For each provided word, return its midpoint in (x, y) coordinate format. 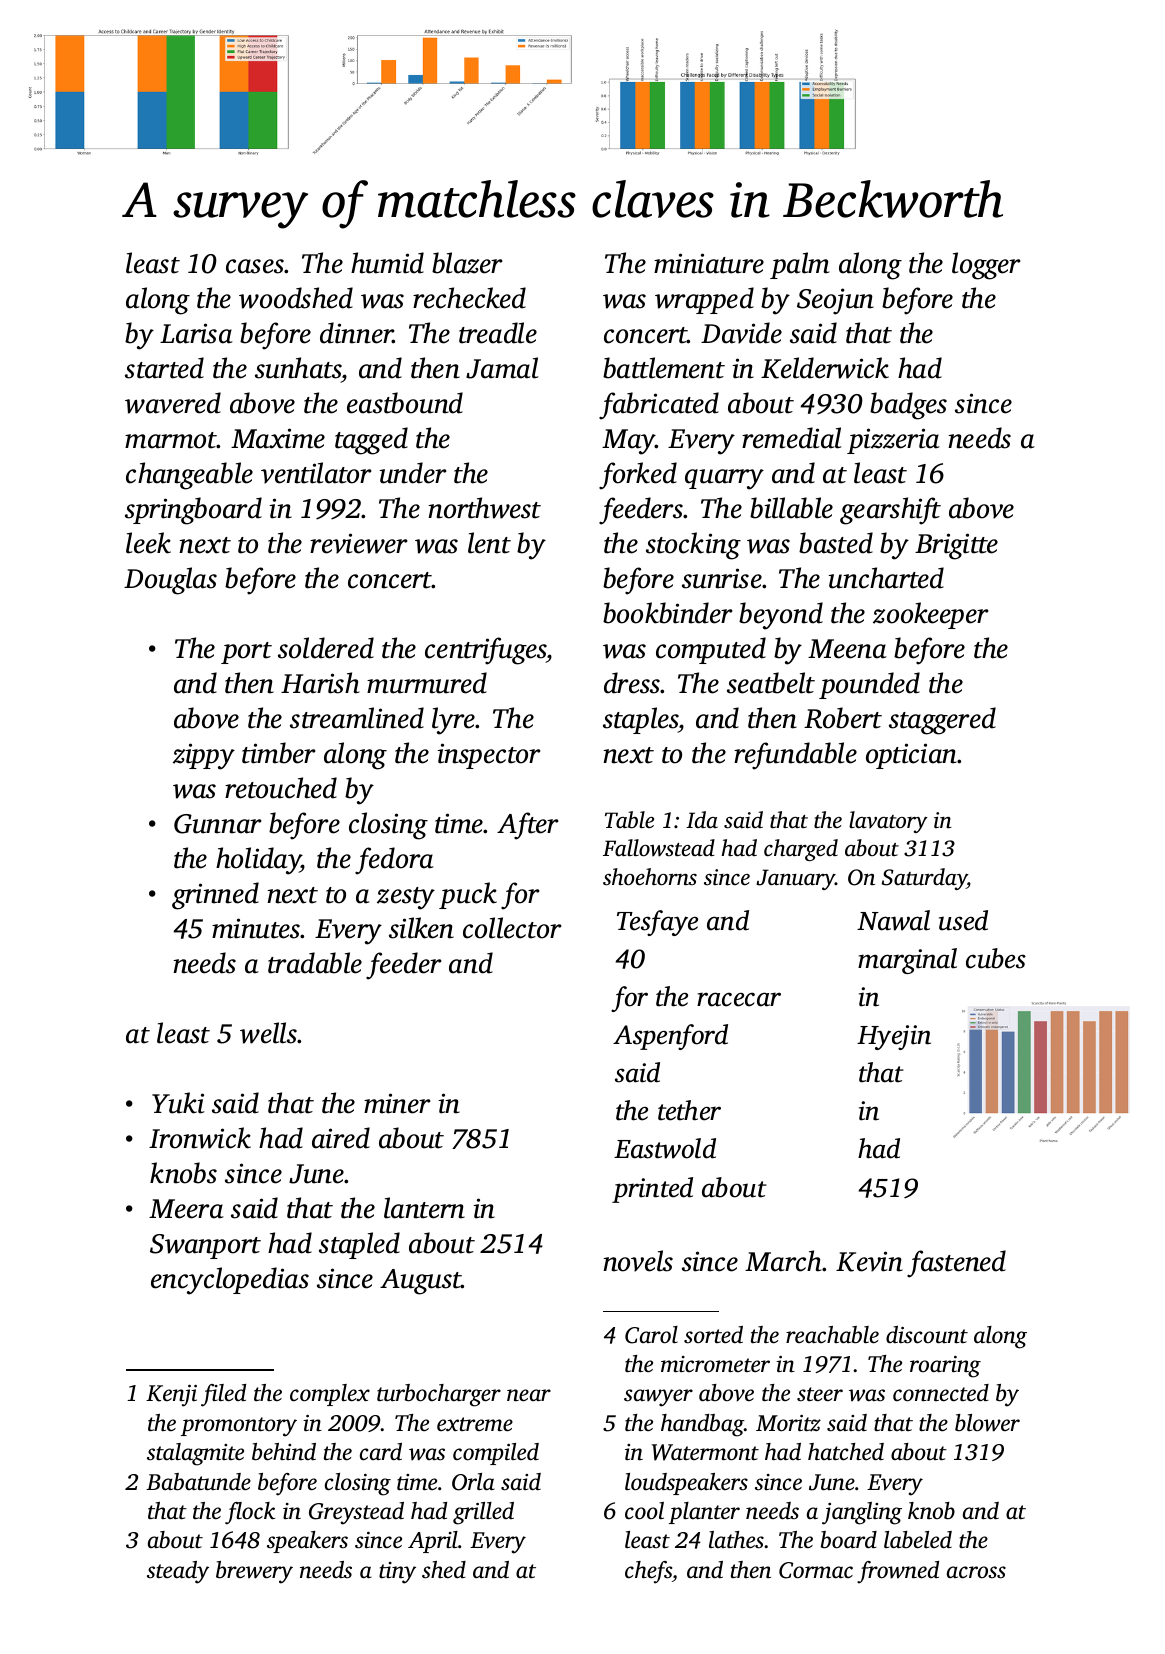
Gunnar (217, 824)
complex (330, 1395)
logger (986, 266)
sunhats (298, 368)
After (527, 826)
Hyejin (894, 1037)
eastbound (405, 403)
